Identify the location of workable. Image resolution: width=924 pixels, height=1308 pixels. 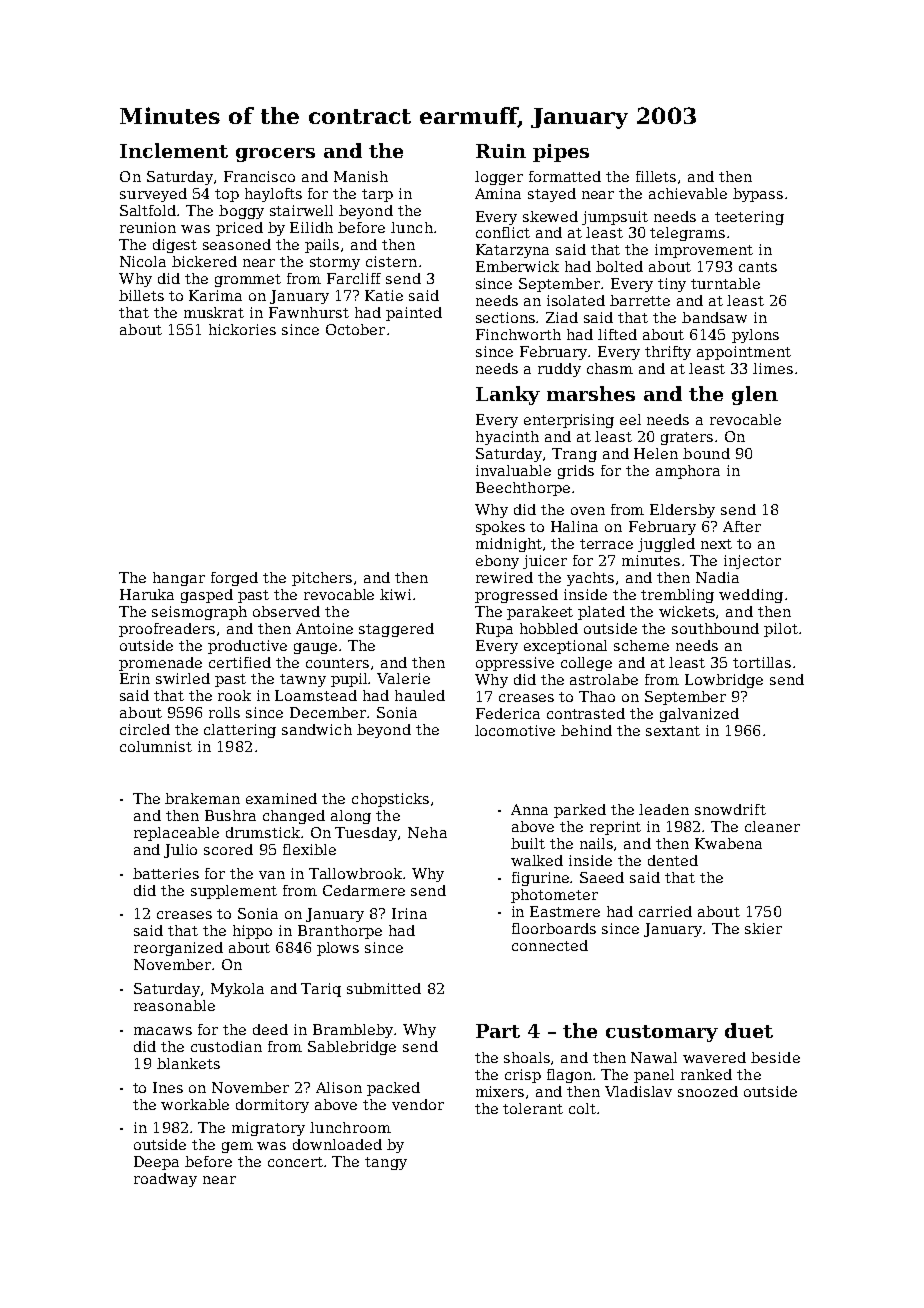
(195, 1104).
